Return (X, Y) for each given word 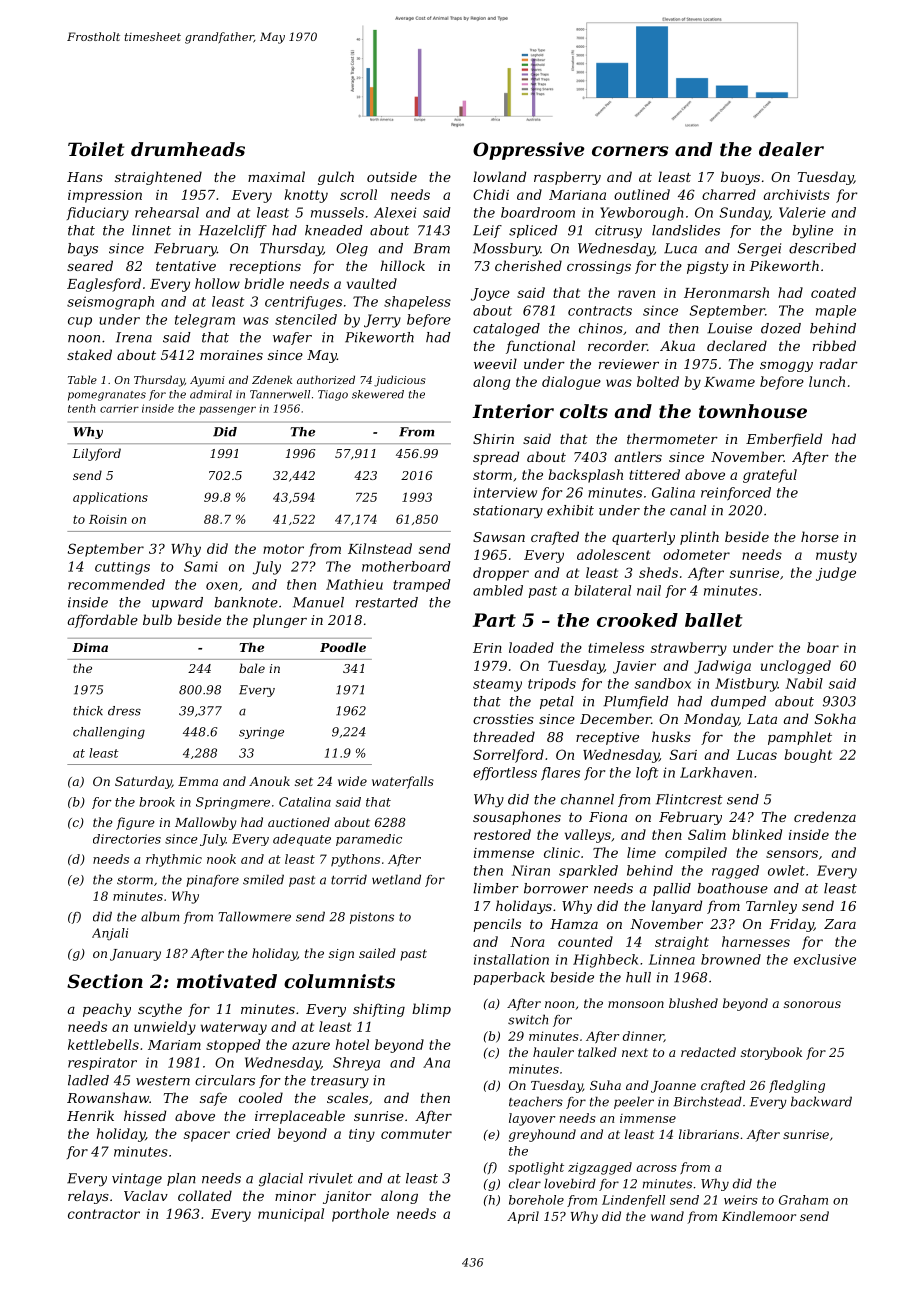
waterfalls (403, 782)
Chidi (491, 194)
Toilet (96, 149)
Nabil (804, 683)
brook (157, 802)
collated (205, 1195)
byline (812, 231)
